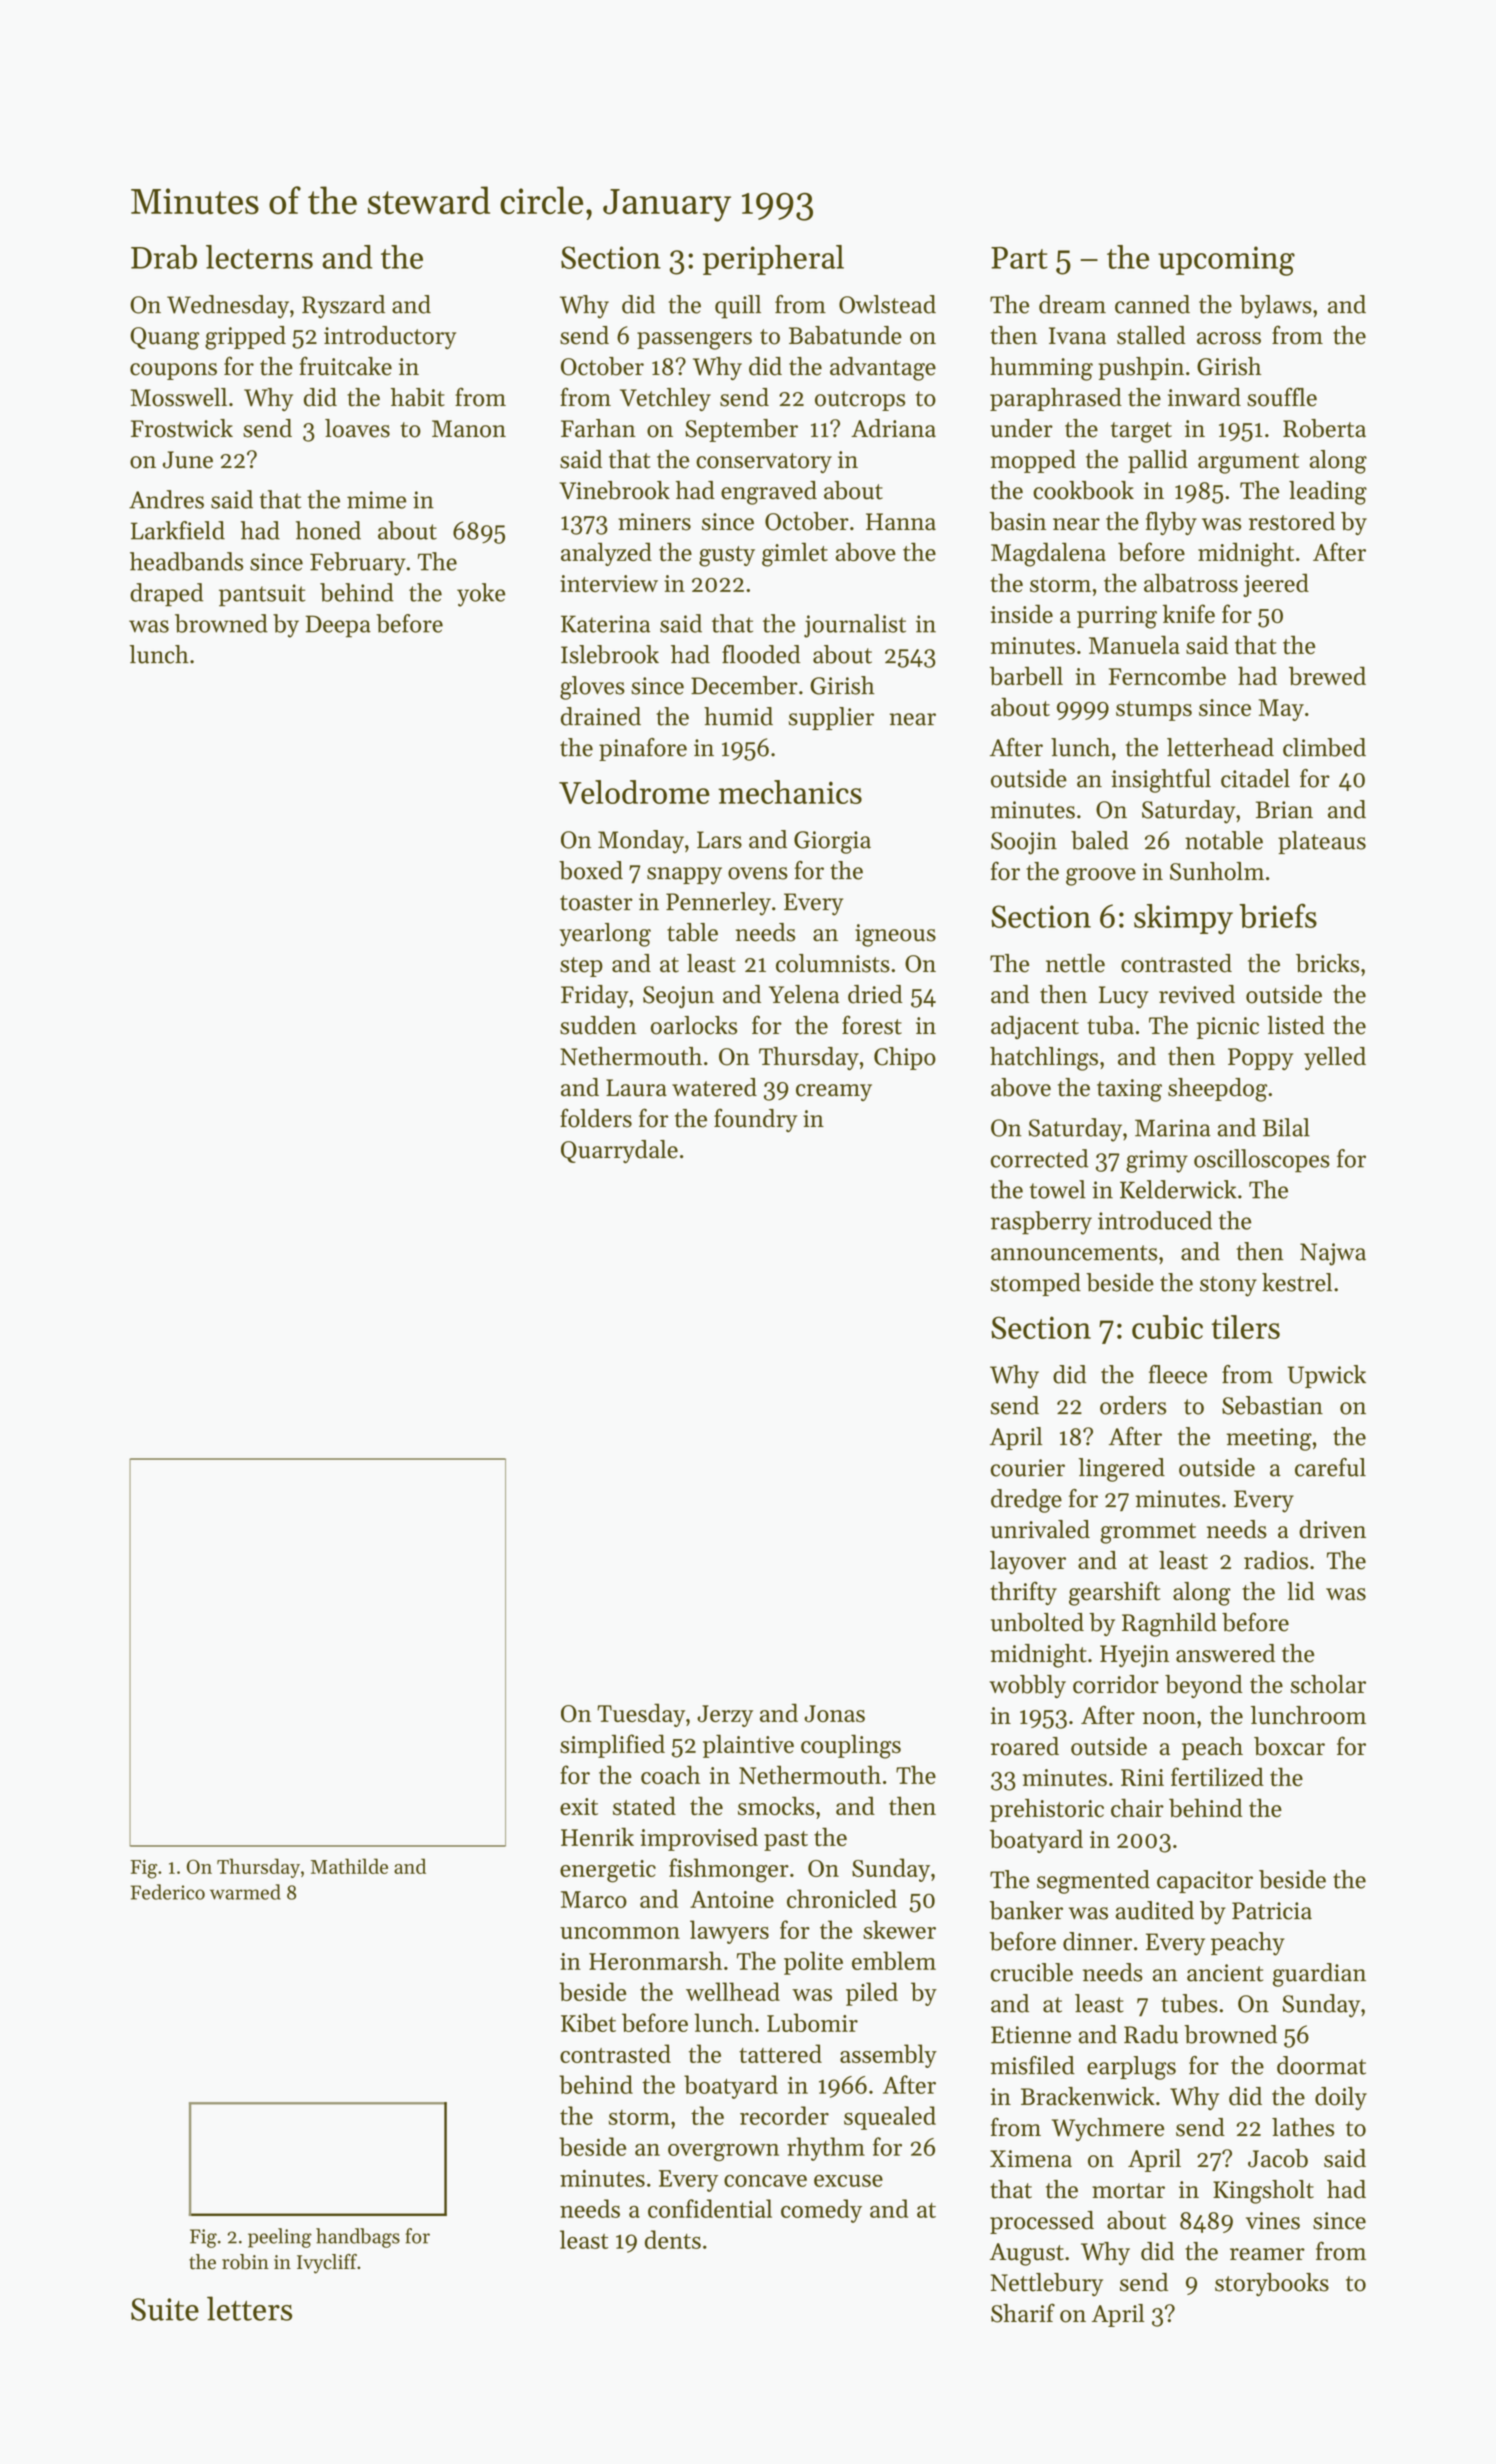 The height and width of the document is (2464, 1496). What do you see at coordinates (166, 595) in the document?
I see `draped` at bounding box center [166, 595].
